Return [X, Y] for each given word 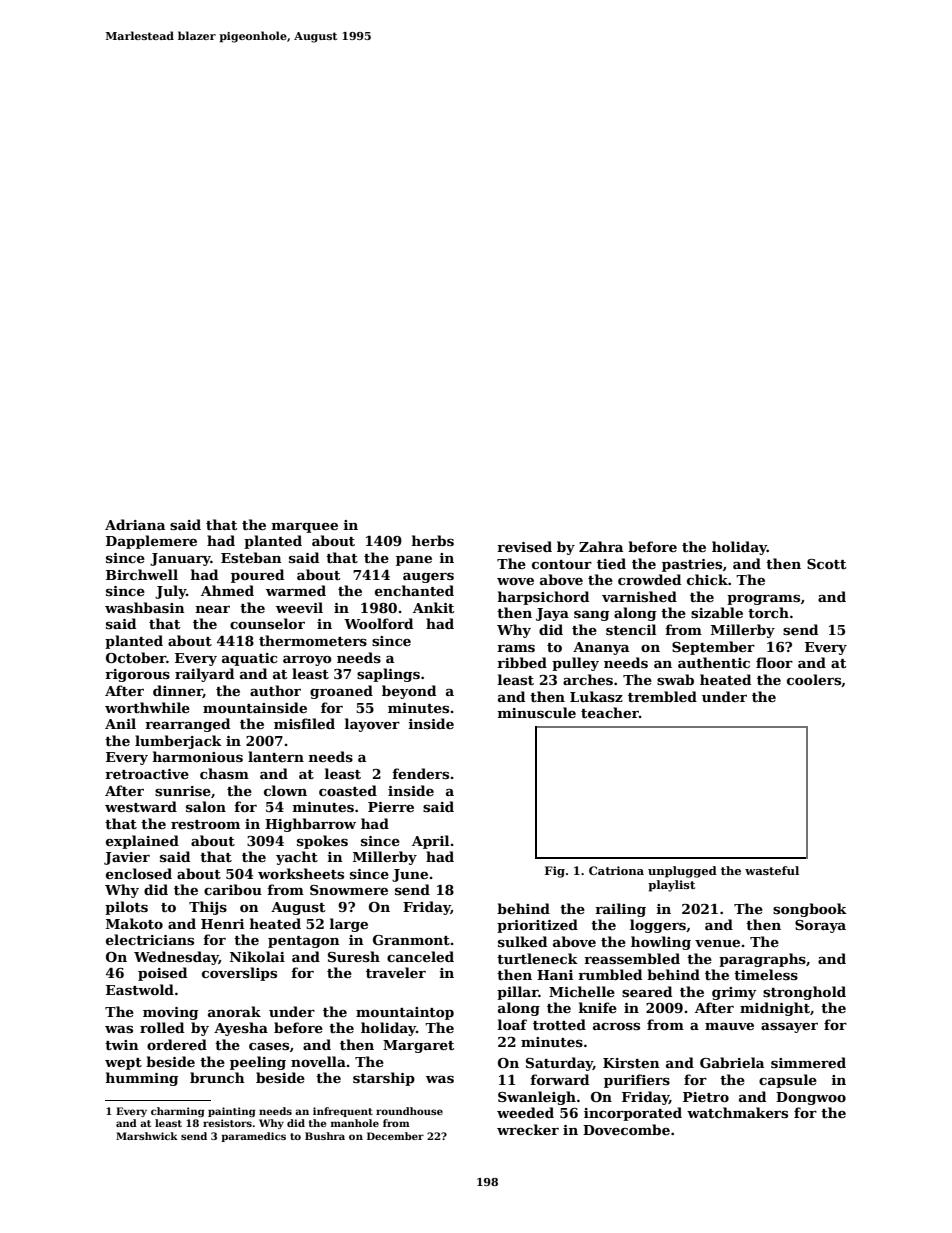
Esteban [251, 557]
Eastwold [140, 989]
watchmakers [737, 1112]
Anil [120, 723]
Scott [826, 564]
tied [611, 563]
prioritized [537, 926]
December [395, 1136]
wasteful [772, 870]
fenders [420, 773]
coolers [814, 679]
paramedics [253, 1137]
